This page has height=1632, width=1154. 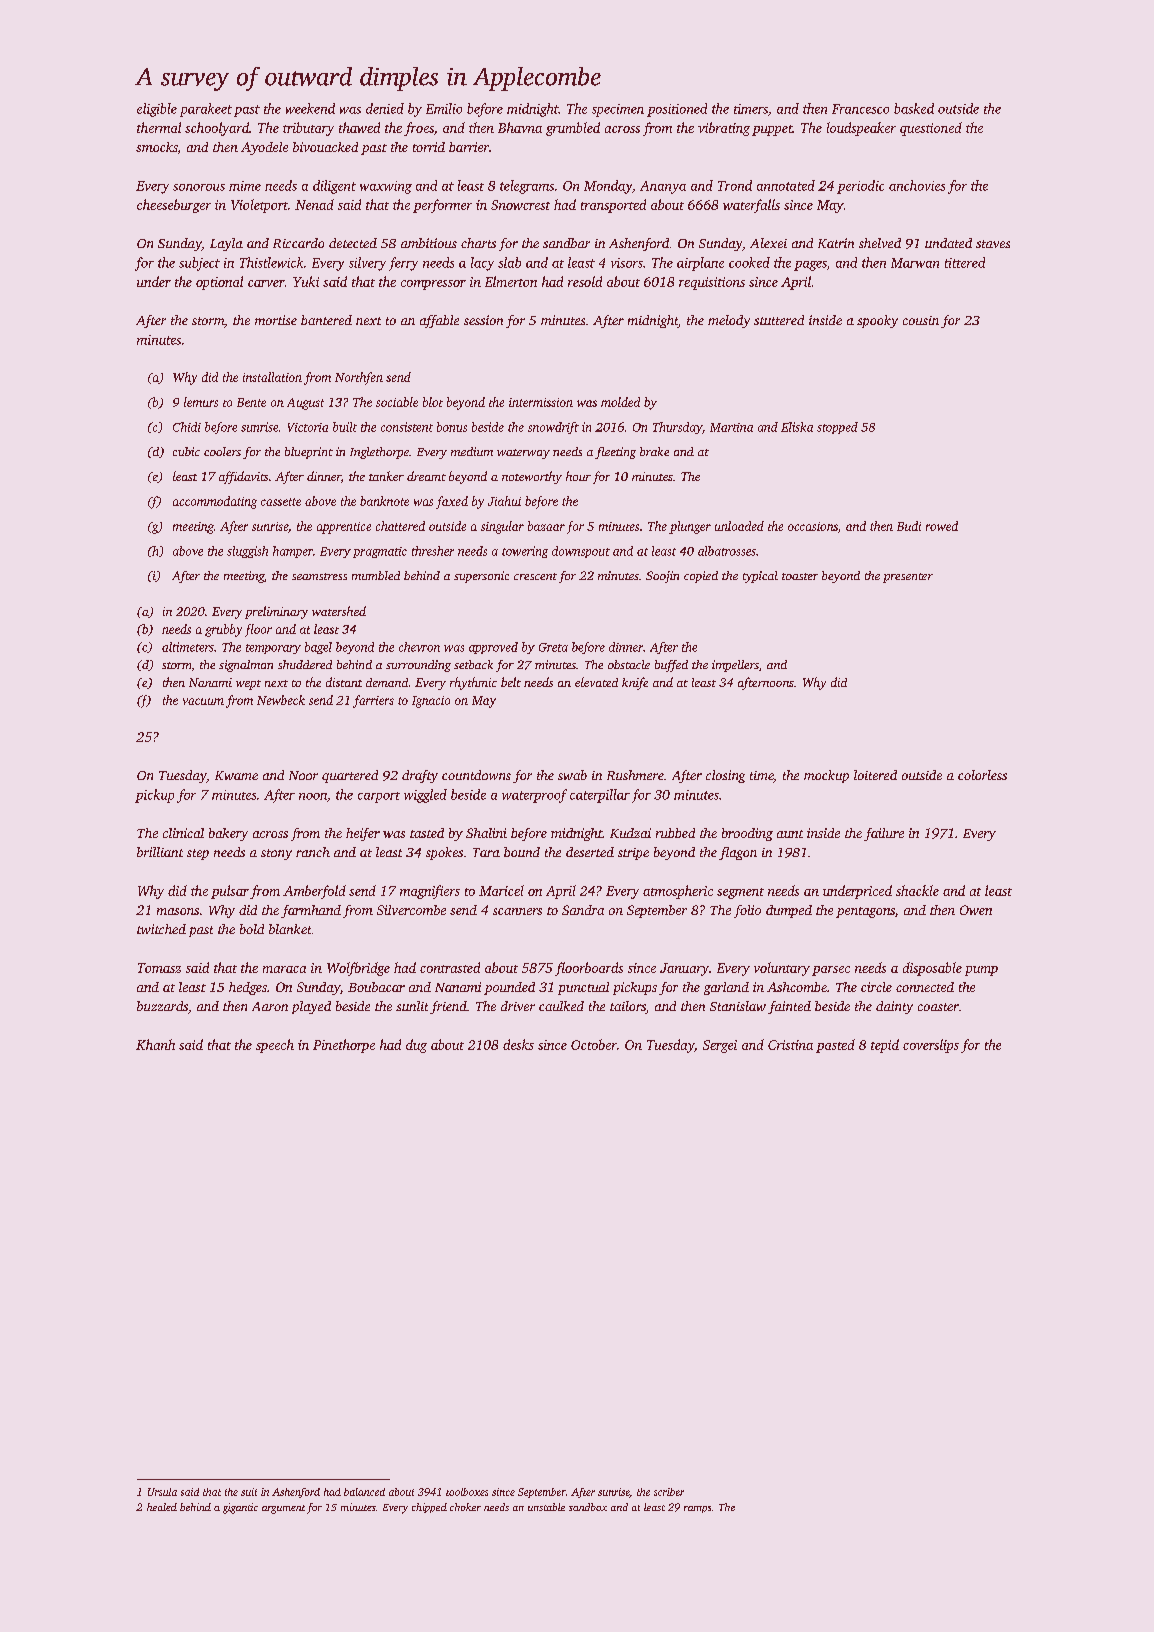 What do you see at coordinates (518, 1044) in the page?
I see `desks` at bounding box center [518, 1044].
